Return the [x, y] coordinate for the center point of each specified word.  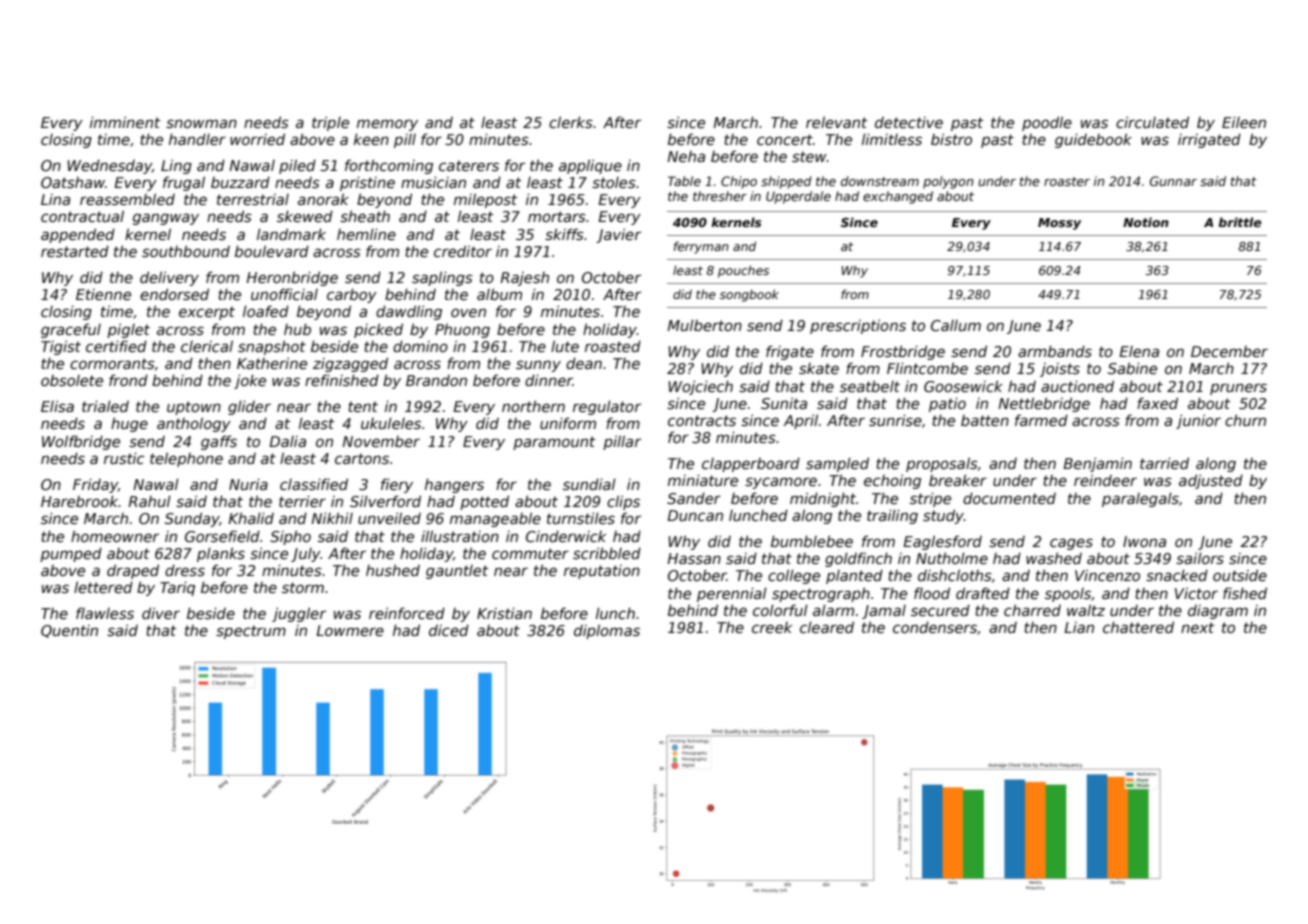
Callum [956, 325]
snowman [201, 123]
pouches [743, 271]
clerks [571, 122]
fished [1245, 593]
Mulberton [704, 325]
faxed [1157, 403]
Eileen [1244, 122]
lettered [103, 587]
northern [533, 406]
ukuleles [391, 423]
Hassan [694, 558]
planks [221, 554]
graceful [71, 330]
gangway [166, 219]
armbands [1055, 351]
